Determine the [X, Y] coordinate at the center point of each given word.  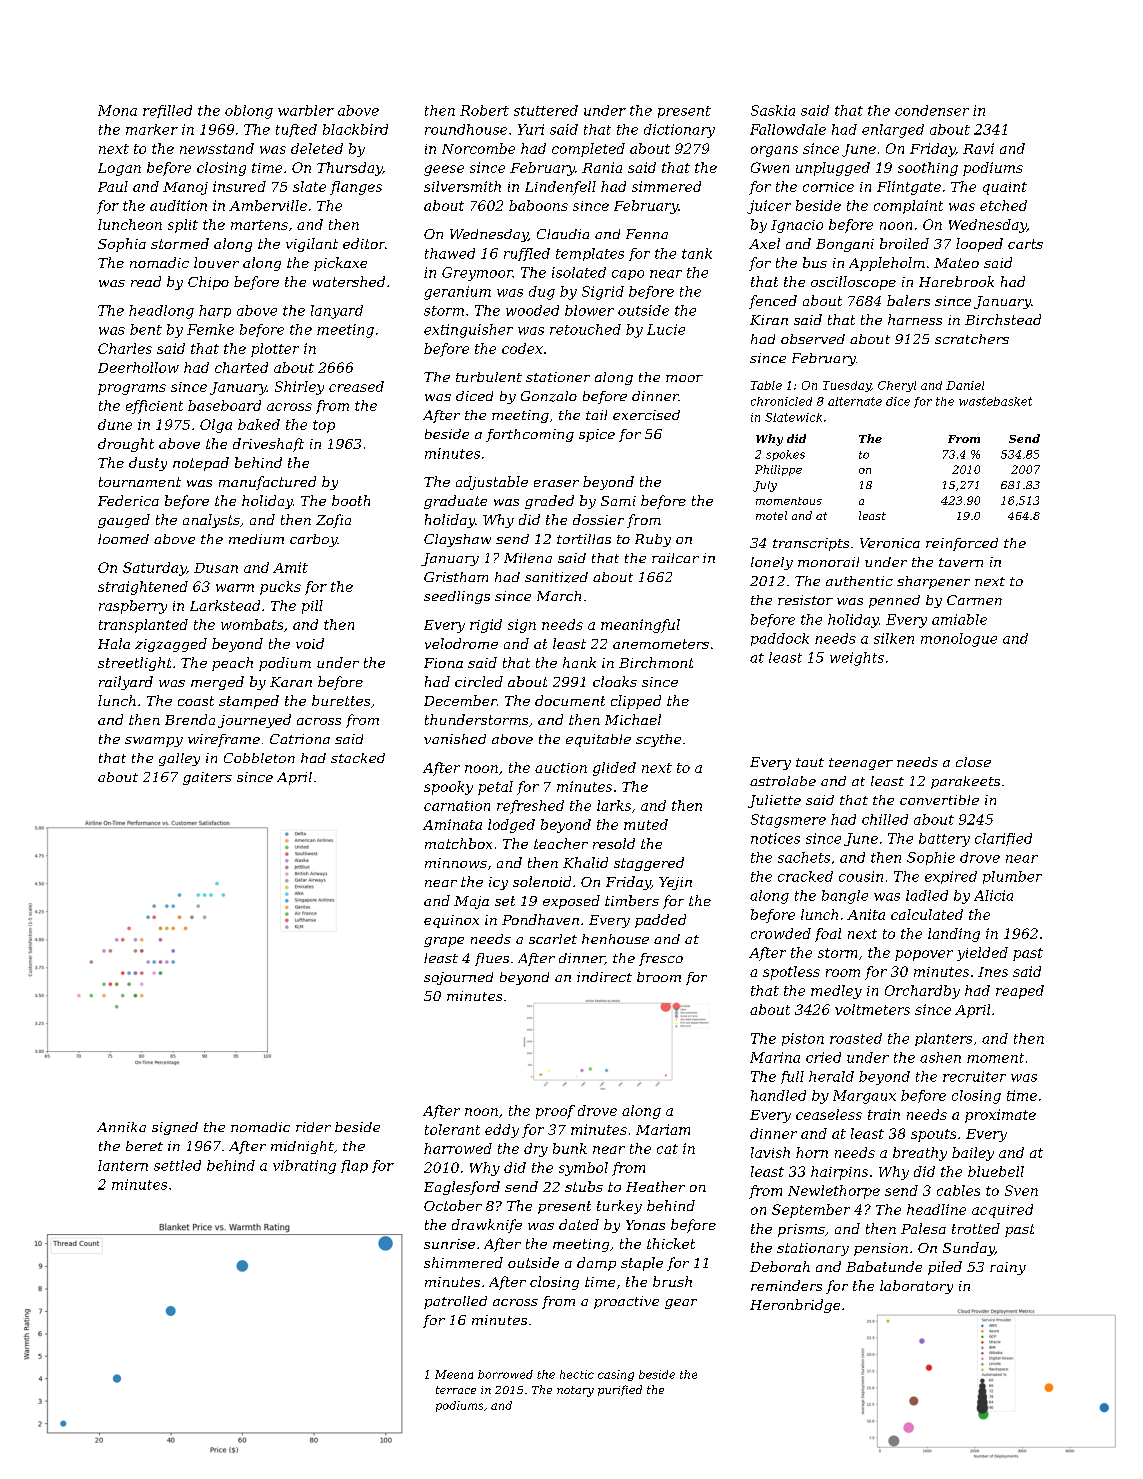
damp [596, 1264]
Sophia [122, 245]
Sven [1021, 1190]
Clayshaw [457, 540]
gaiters [207, 778]
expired [951, 877]
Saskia [773, 110]
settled [177, 1165]
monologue [959, 640]
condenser [932, 110]
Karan [291, 682]
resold [614, 843]
